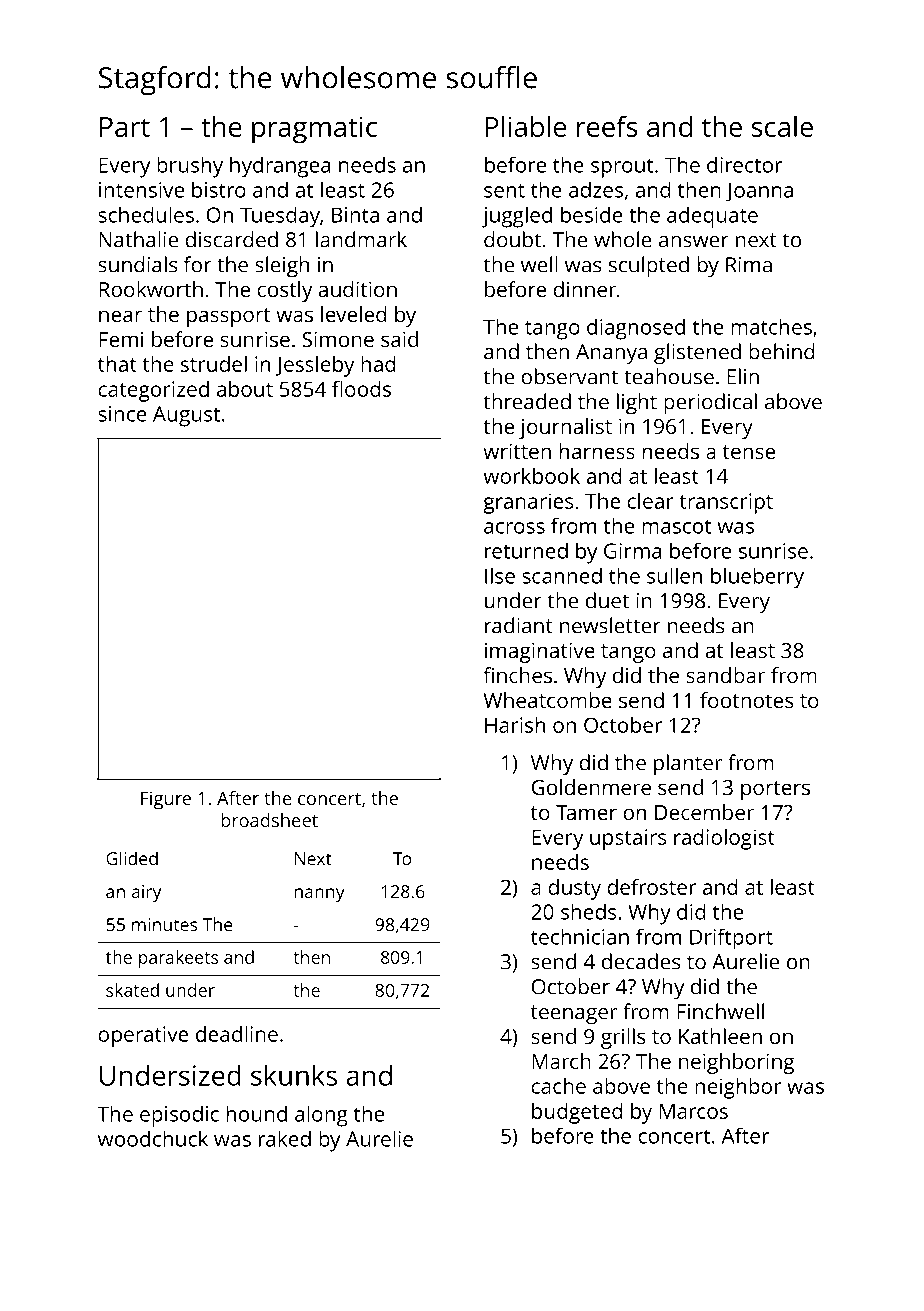 Image resolution: width=924 pixels, height=1311 pixels. Describe the element at coordinates (125, 127) in the screenshot. I see `Part` at that location.
